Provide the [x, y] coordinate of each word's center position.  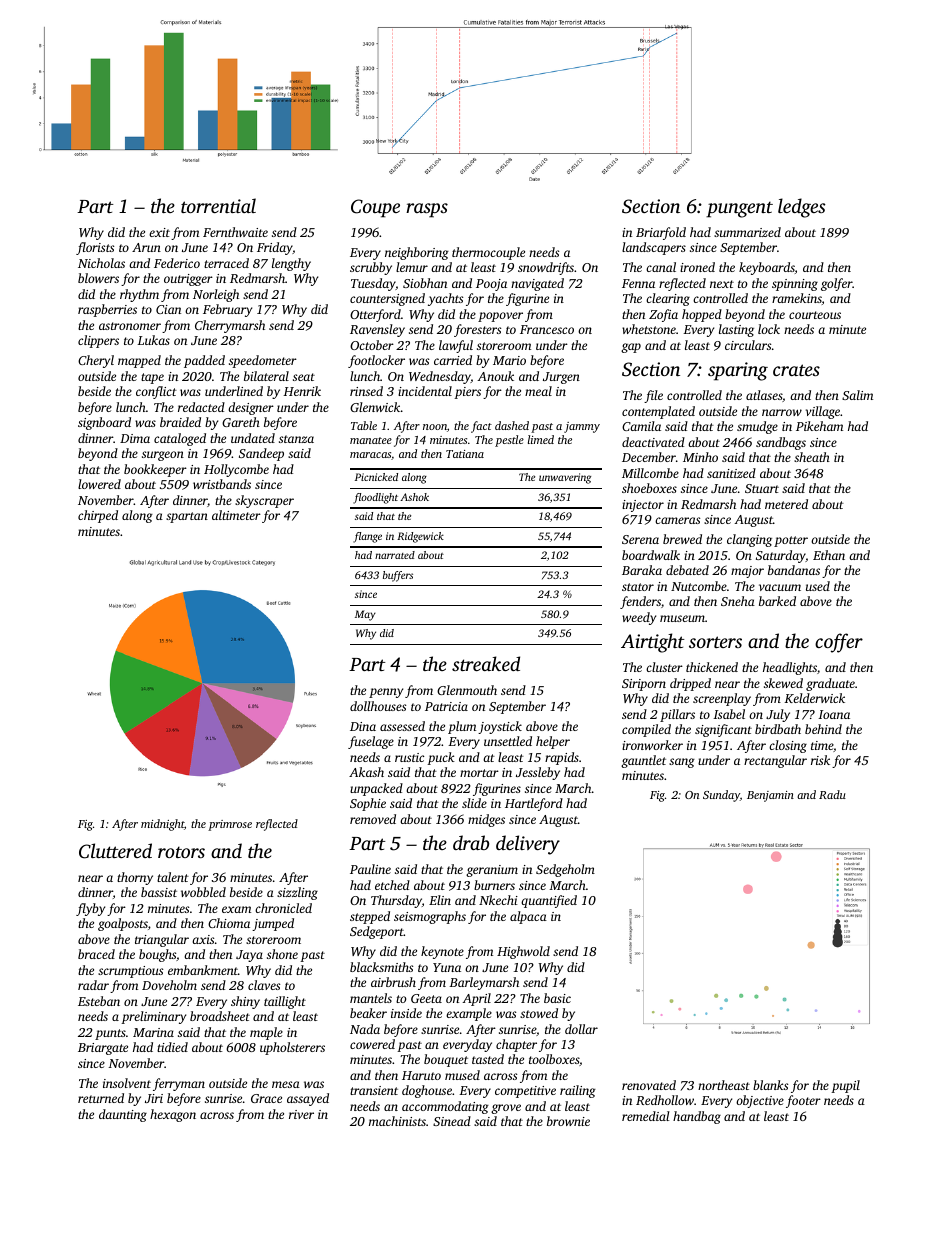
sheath [812, 457]
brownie [568, 1121]
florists [95, 248]
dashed [512, 425]
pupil [845, 1086]
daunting [123, 1115]
